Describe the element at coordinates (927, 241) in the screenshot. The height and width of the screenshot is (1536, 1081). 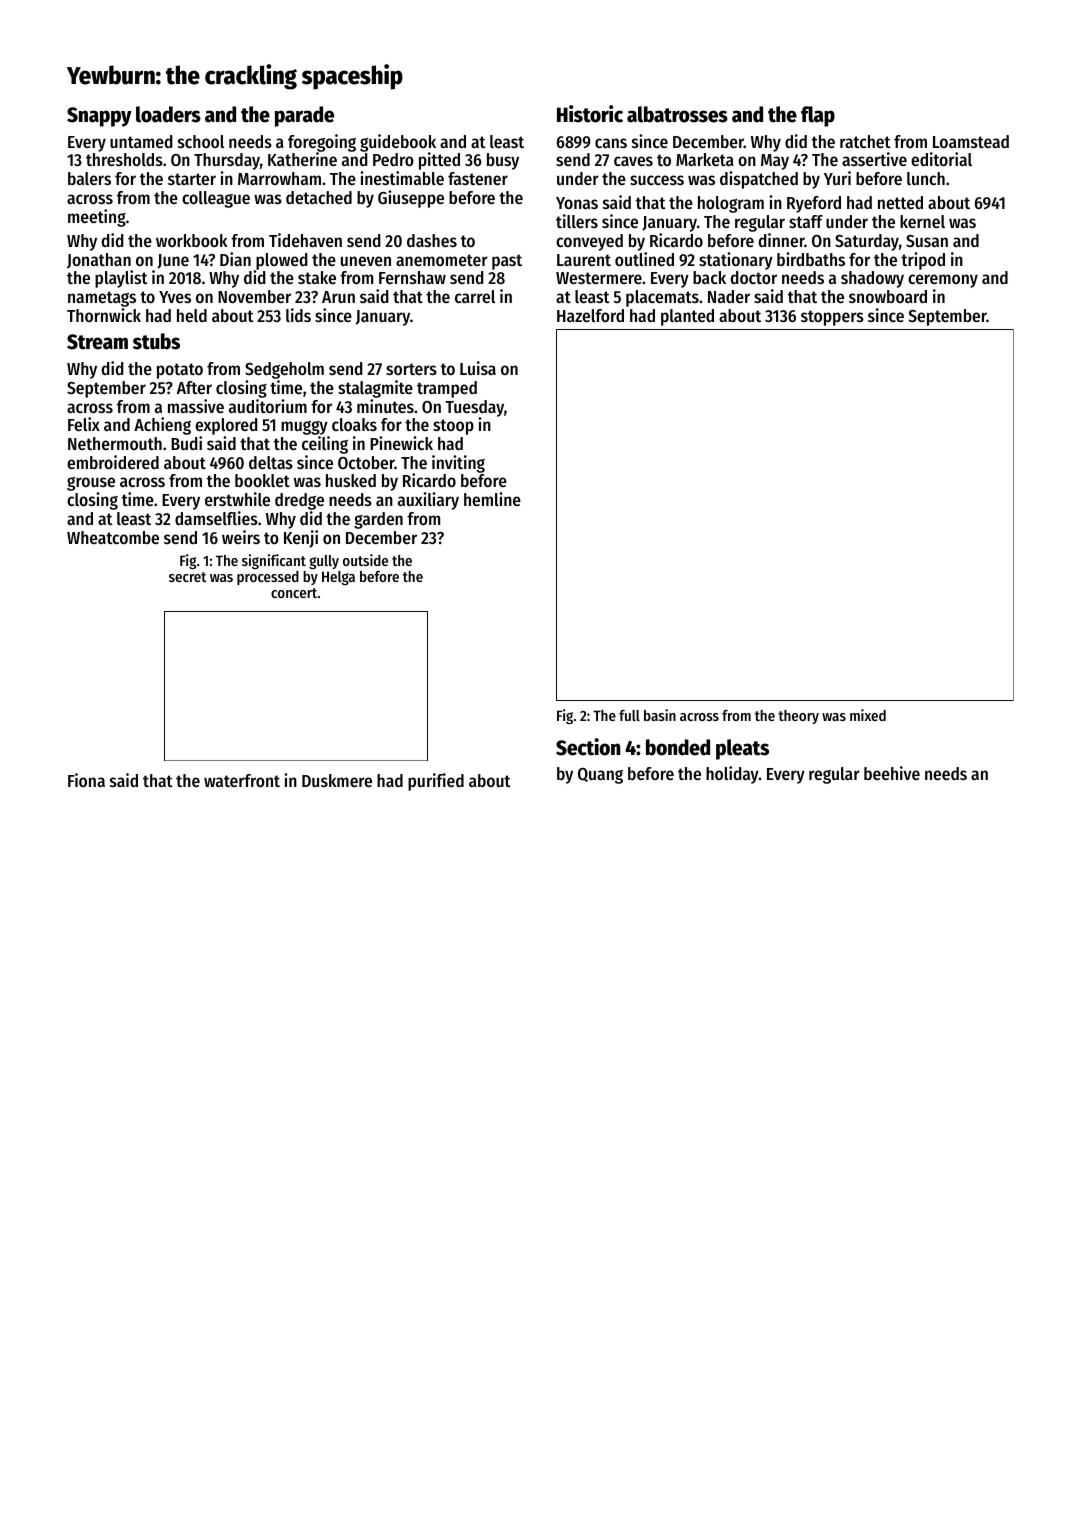
I see `Susan` at that location.
